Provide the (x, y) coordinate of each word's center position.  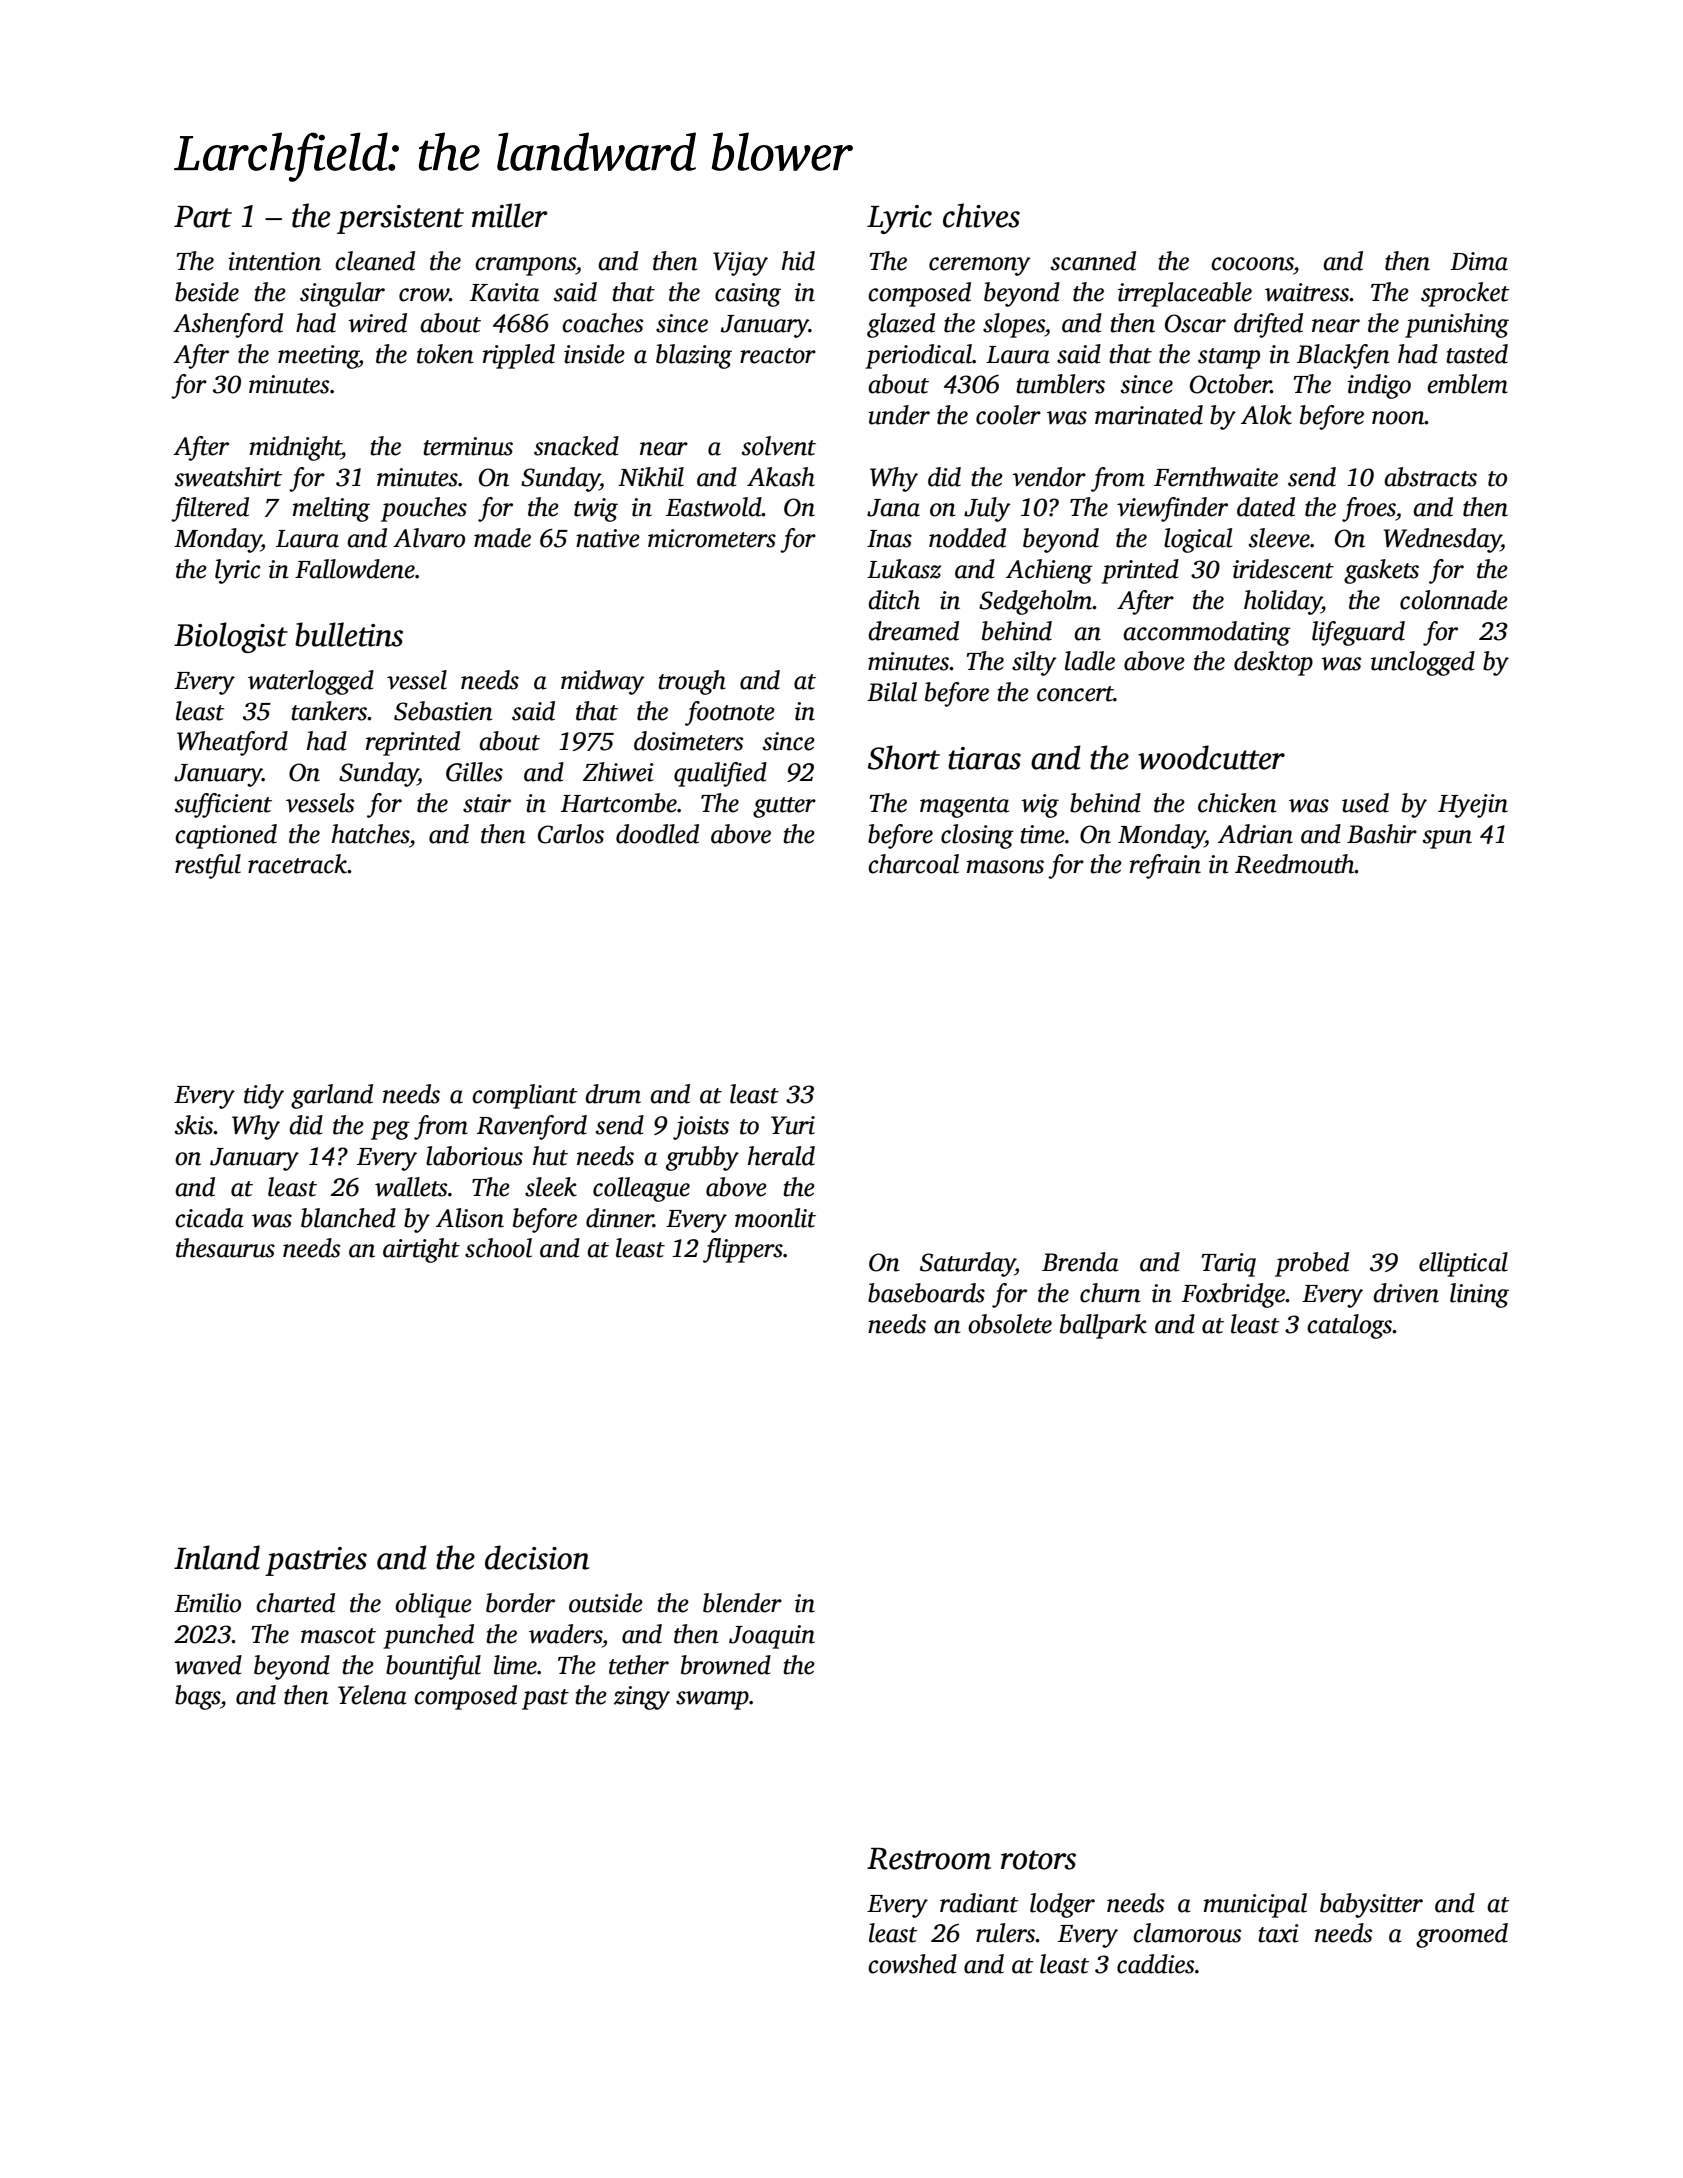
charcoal (913, 864)
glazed (901, 325)
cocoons (1252, 264)
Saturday (967, 1264)
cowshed (912, 1964)
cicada (209, 1218)
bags (197, 1697)
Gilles (474, 772)
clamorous (1187, 1933)
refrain (1165, 866)
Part (203, 217)
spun (1447, 839)
